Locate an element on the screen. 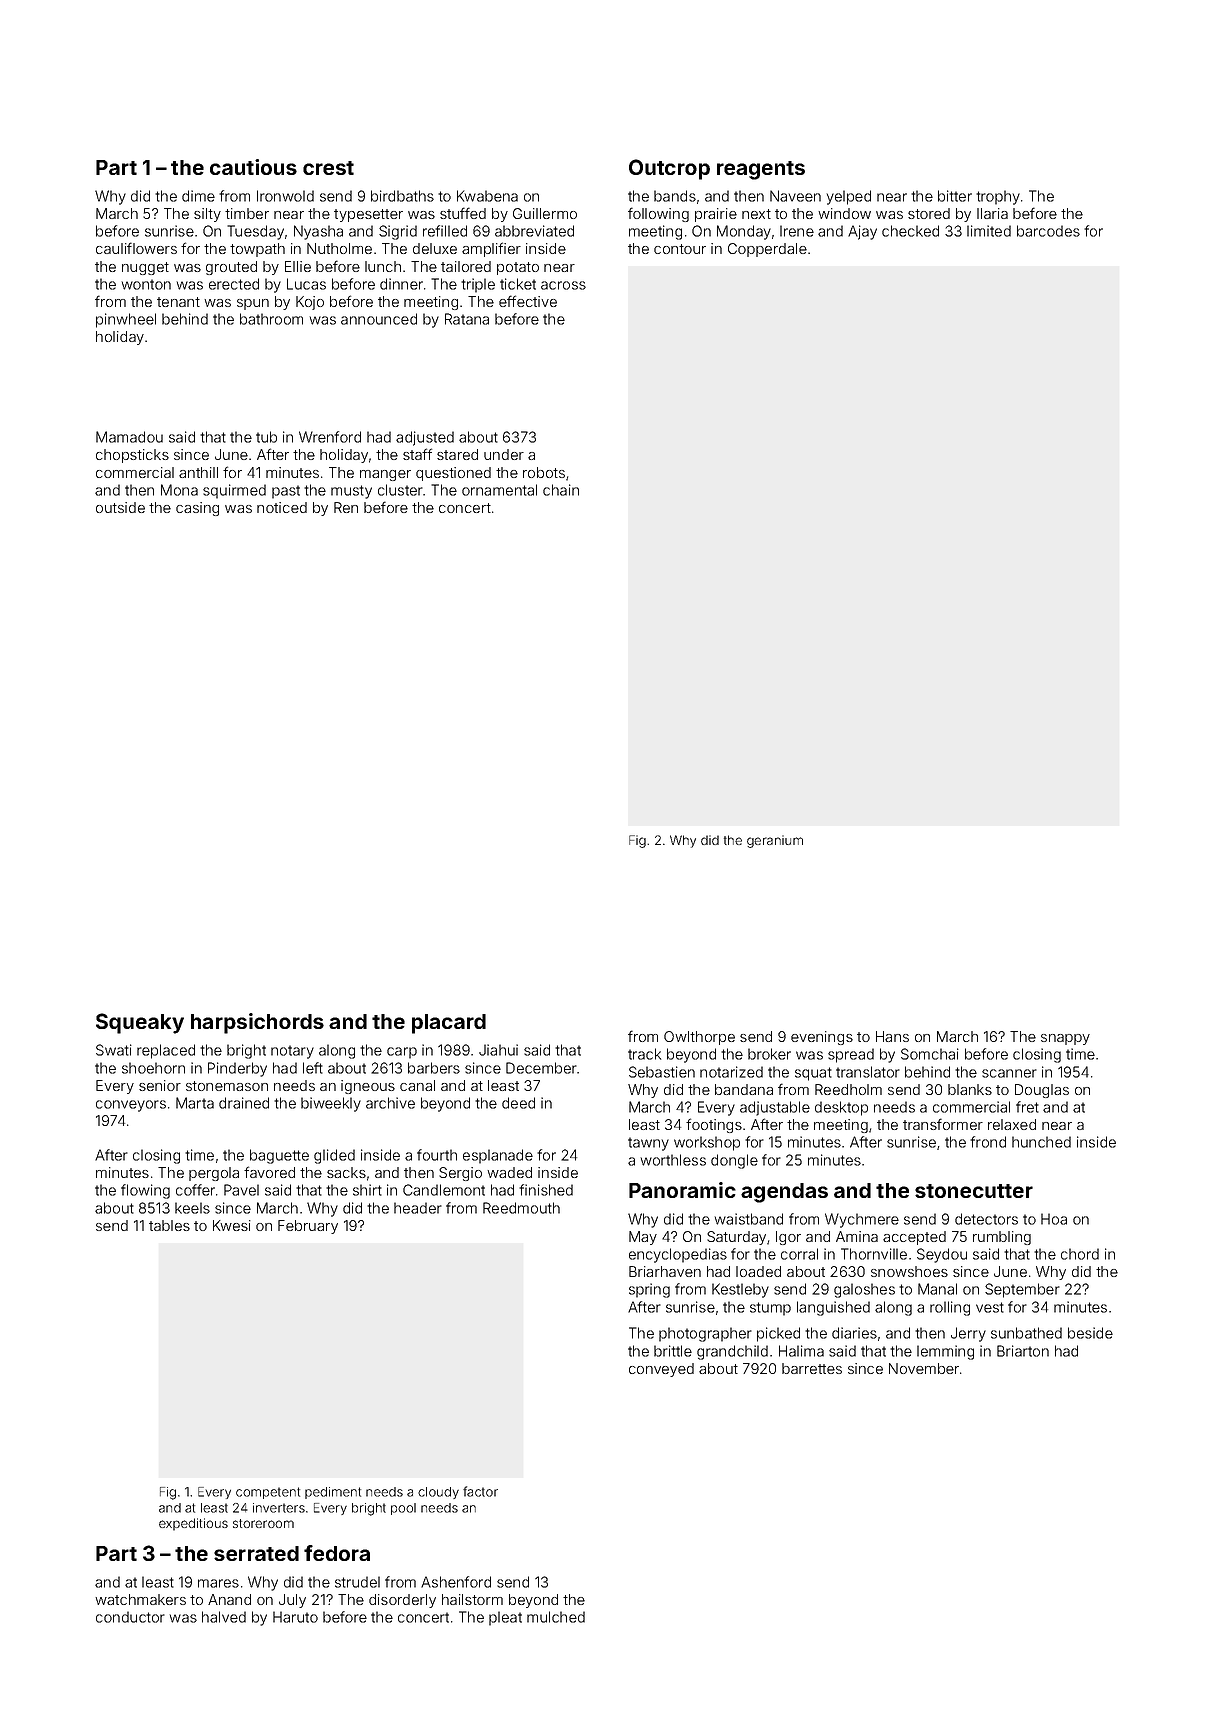  geranium is located at coordinates (775, 841).
